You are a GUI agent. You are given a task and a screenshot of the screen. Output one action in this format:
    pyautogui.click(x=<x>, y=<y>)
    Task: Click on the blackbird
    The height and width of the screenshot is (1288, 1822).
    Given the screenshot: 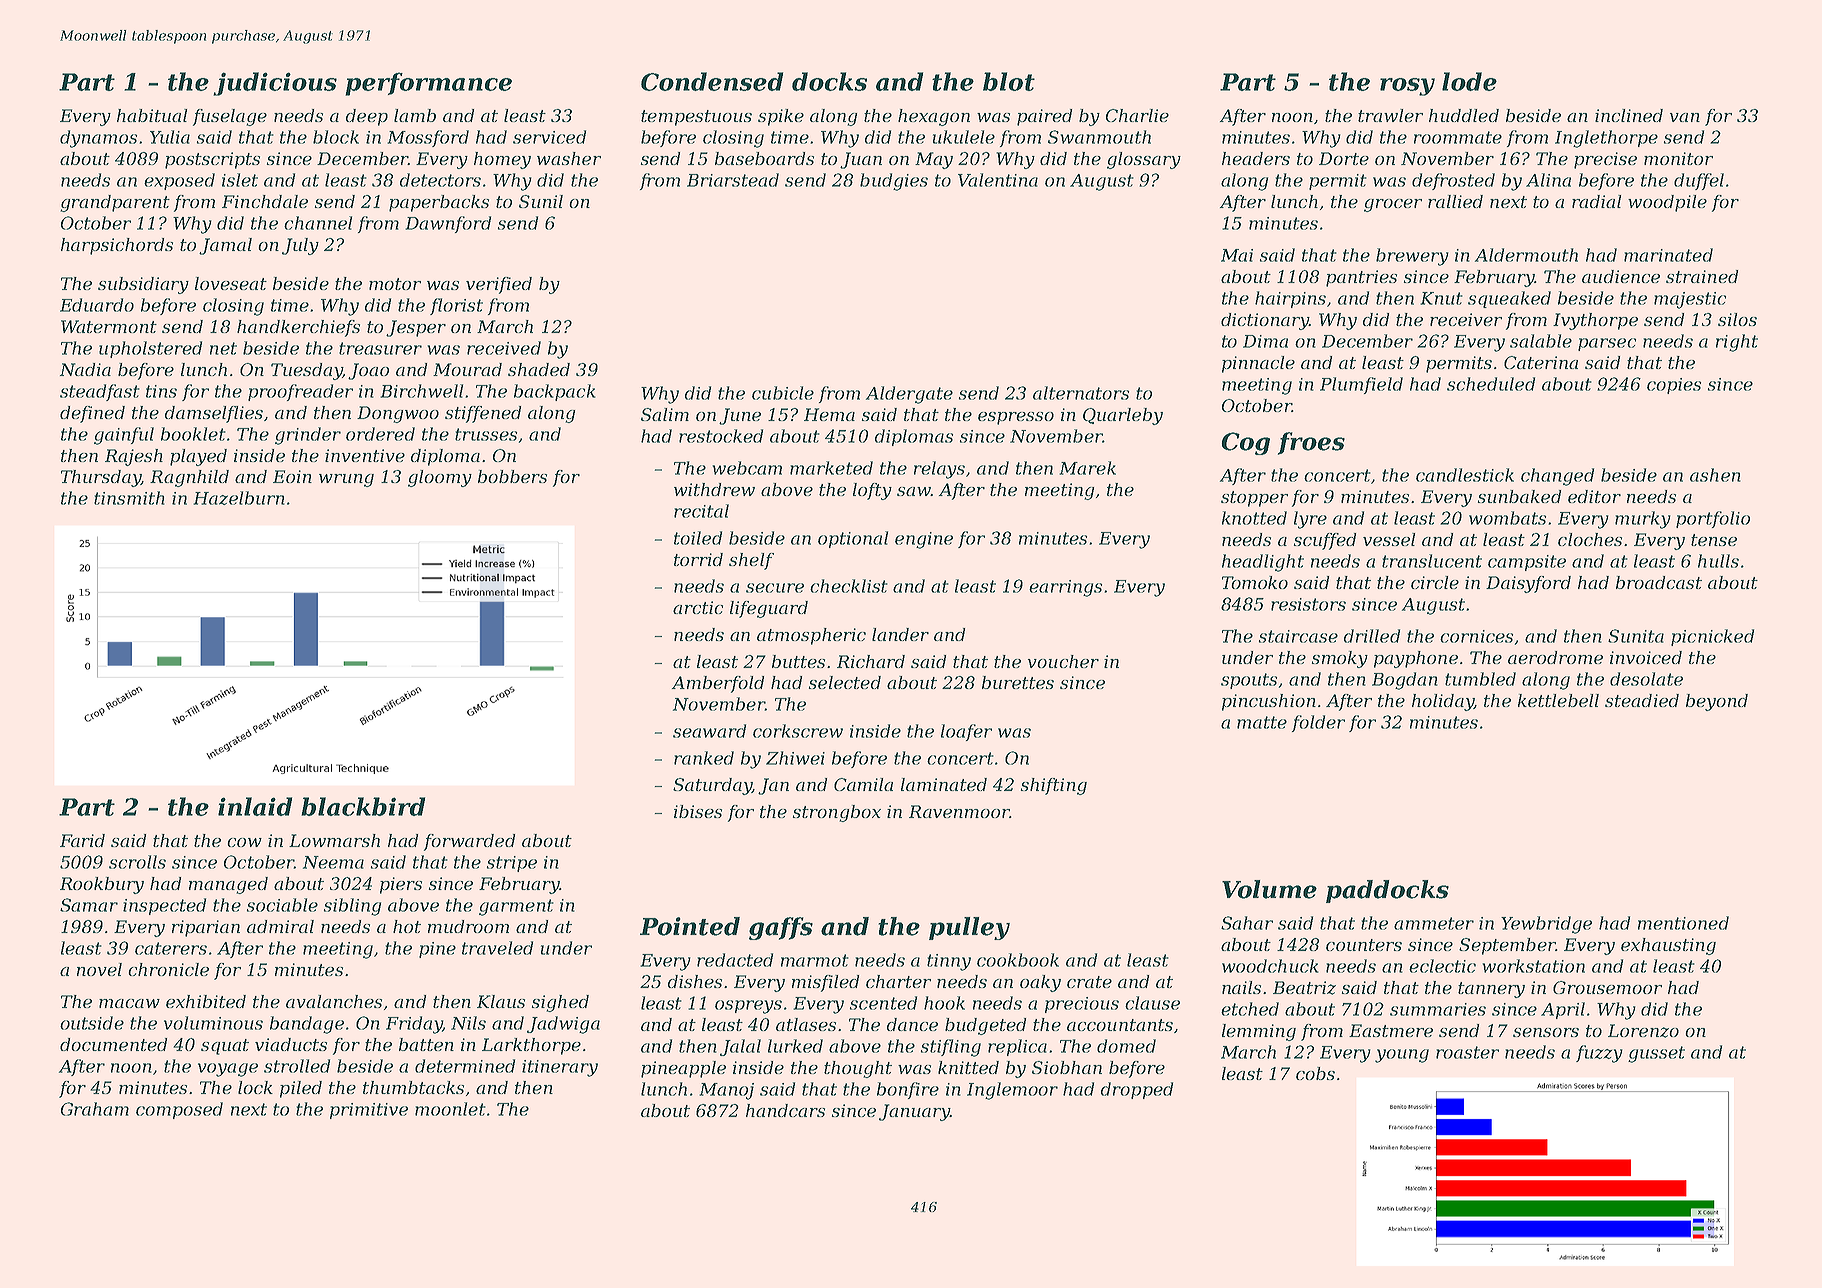 What is the action you would take?
    pyautogui.click(x=363, y=806)
